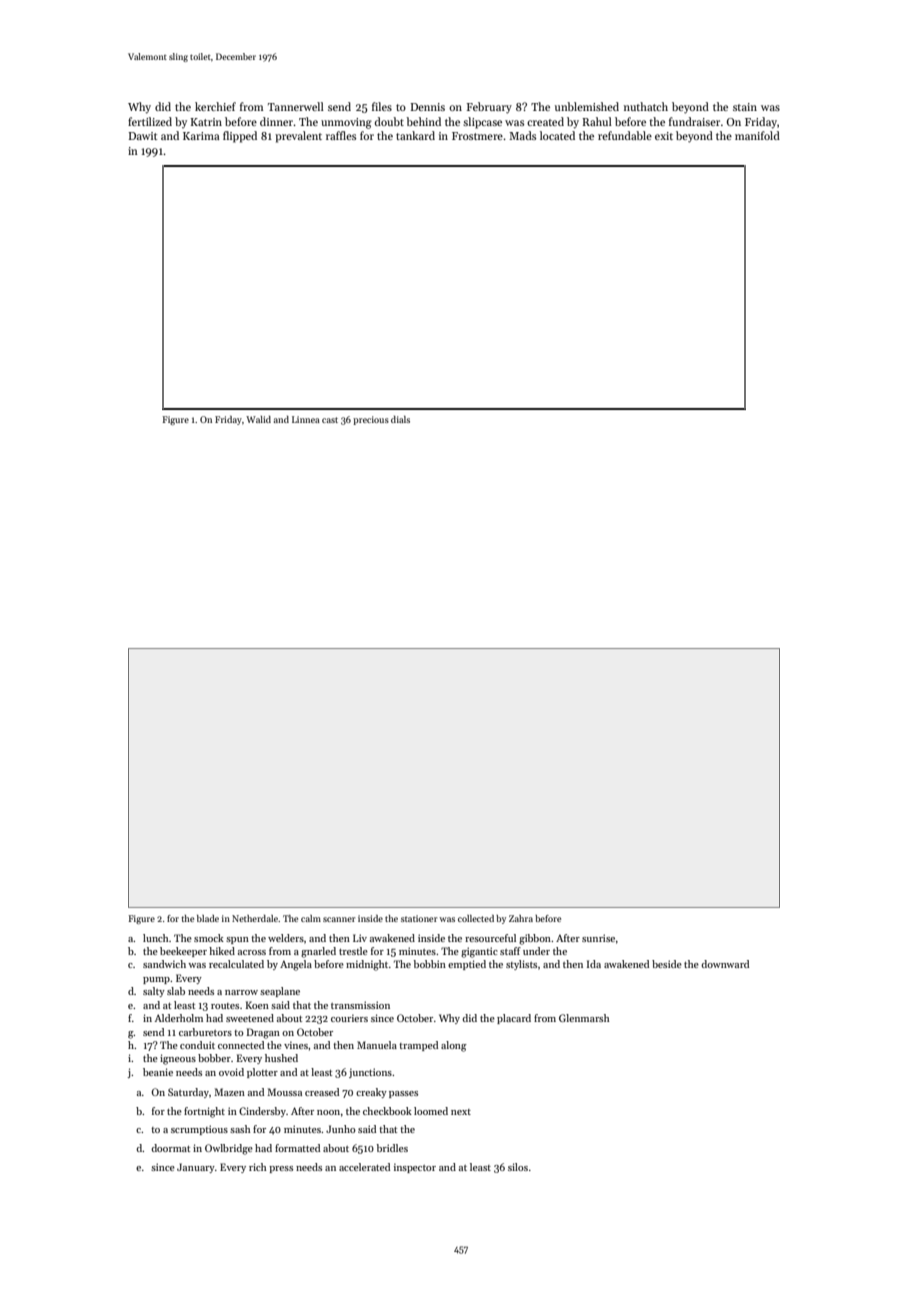 This screenshot has width=908, height=1316. What do you see at coordinates (664, 136) in the screenshot?
I see `exit` at bounding box center [664, 136].
